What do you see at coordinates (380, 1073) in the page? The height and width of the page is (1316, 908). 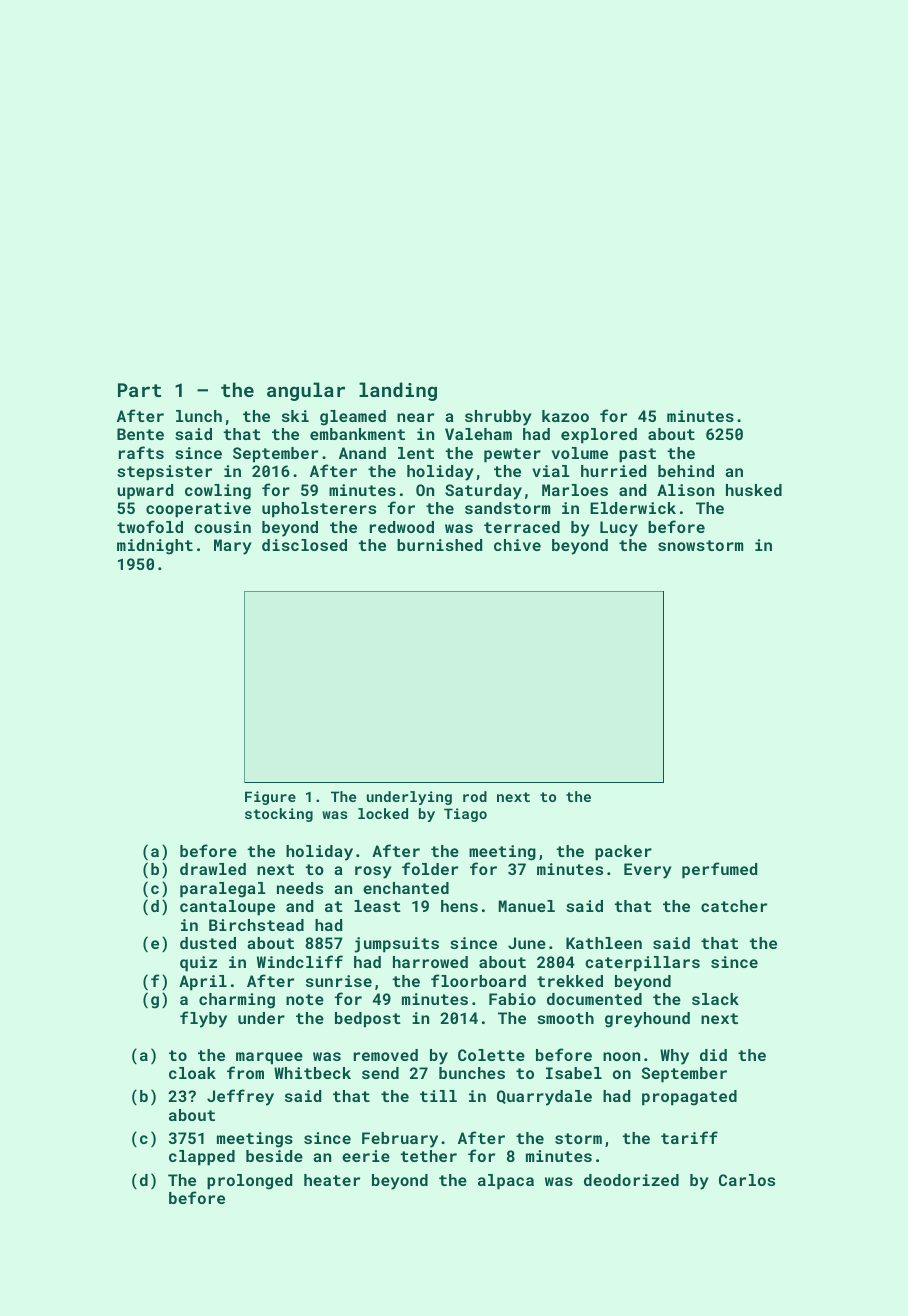 I see `send` at bounding box center [380, 1073].
